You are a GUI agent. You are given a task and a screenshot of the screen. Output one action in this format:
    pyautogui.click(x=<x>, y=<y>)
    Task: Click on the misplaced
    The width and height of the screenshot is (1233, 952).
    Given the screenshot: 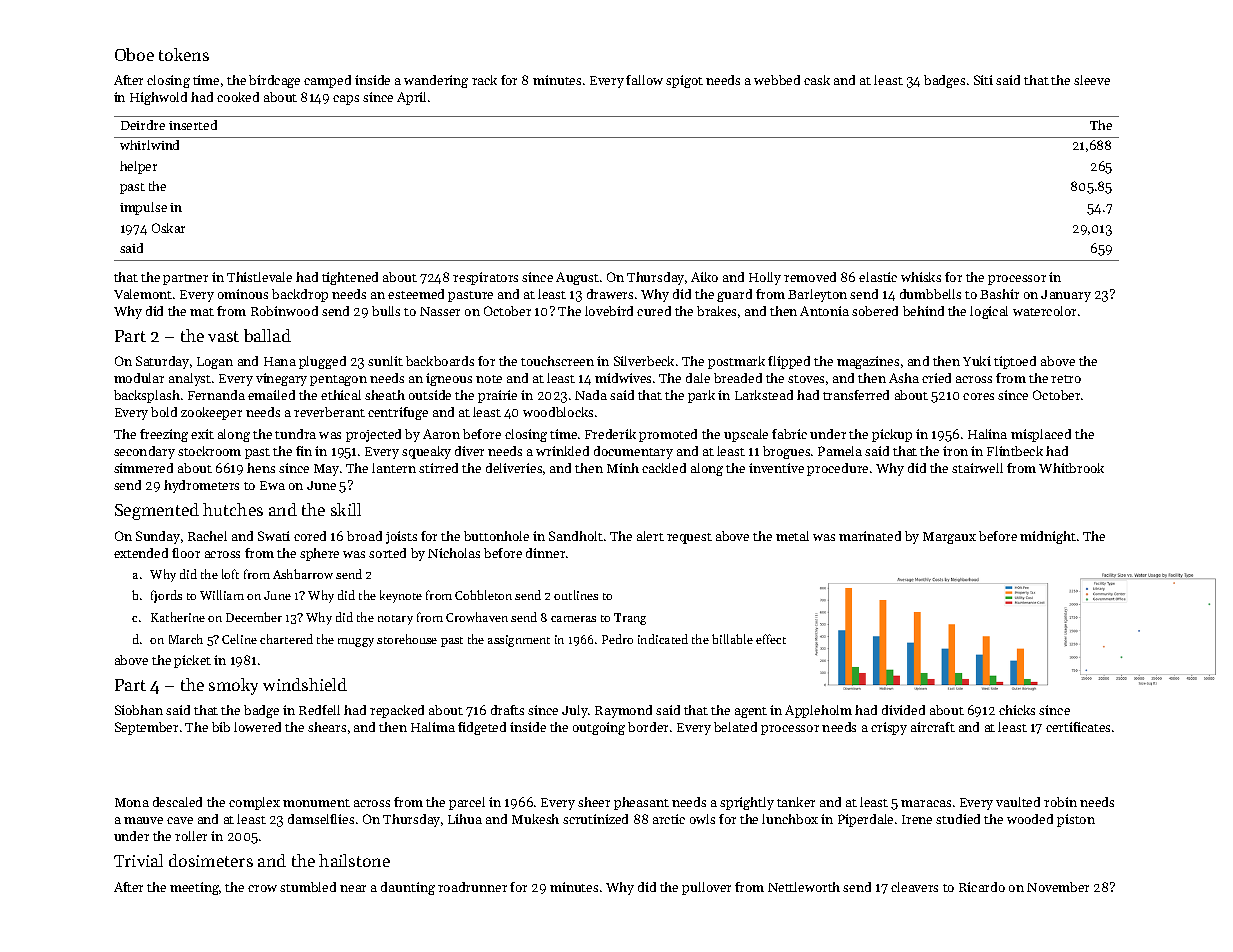 What is the action you would take?
    pyautogui.click(x=1041, y=435)
